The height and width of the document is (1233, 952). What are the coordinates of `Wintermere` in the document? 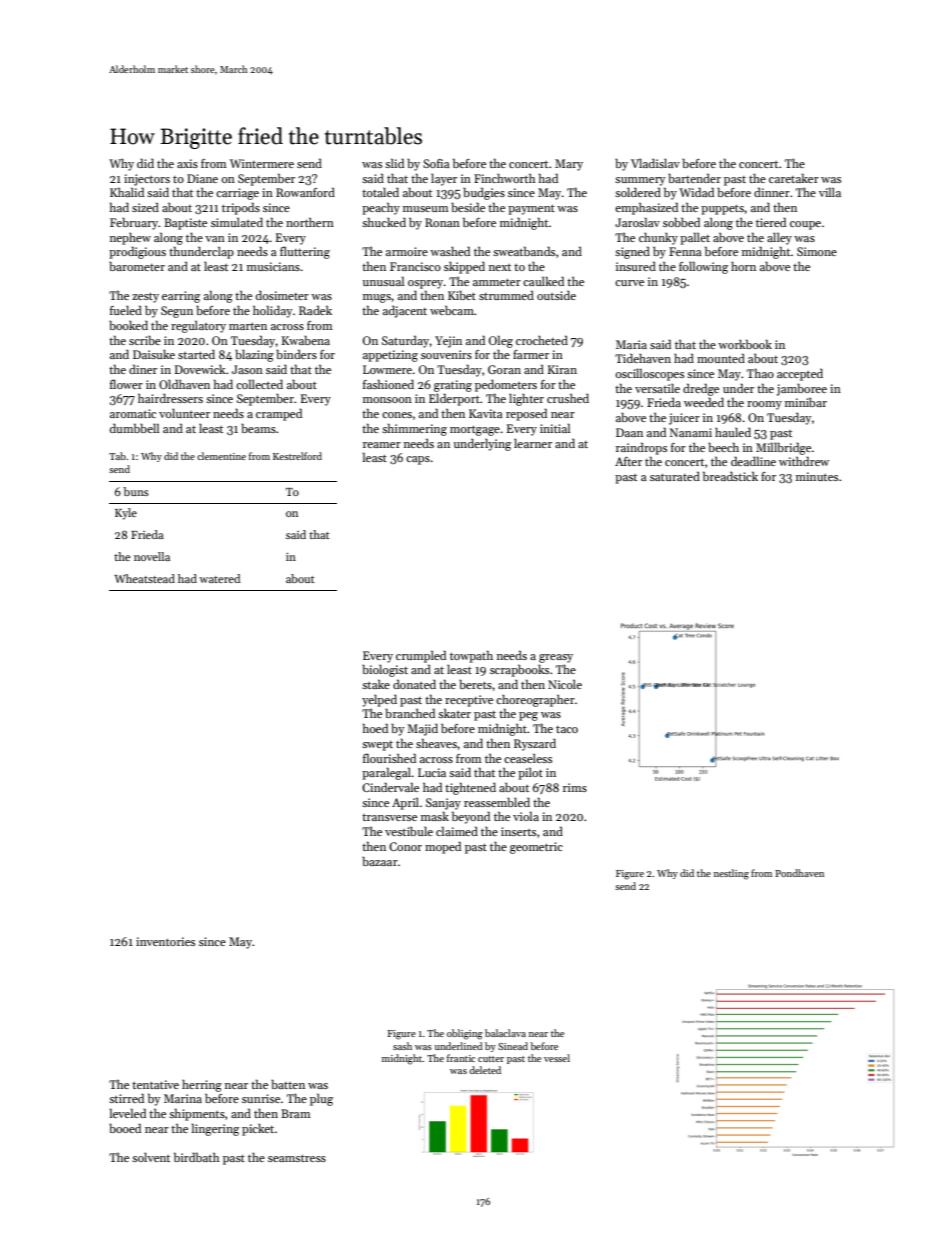 It's located at (262, 163).
